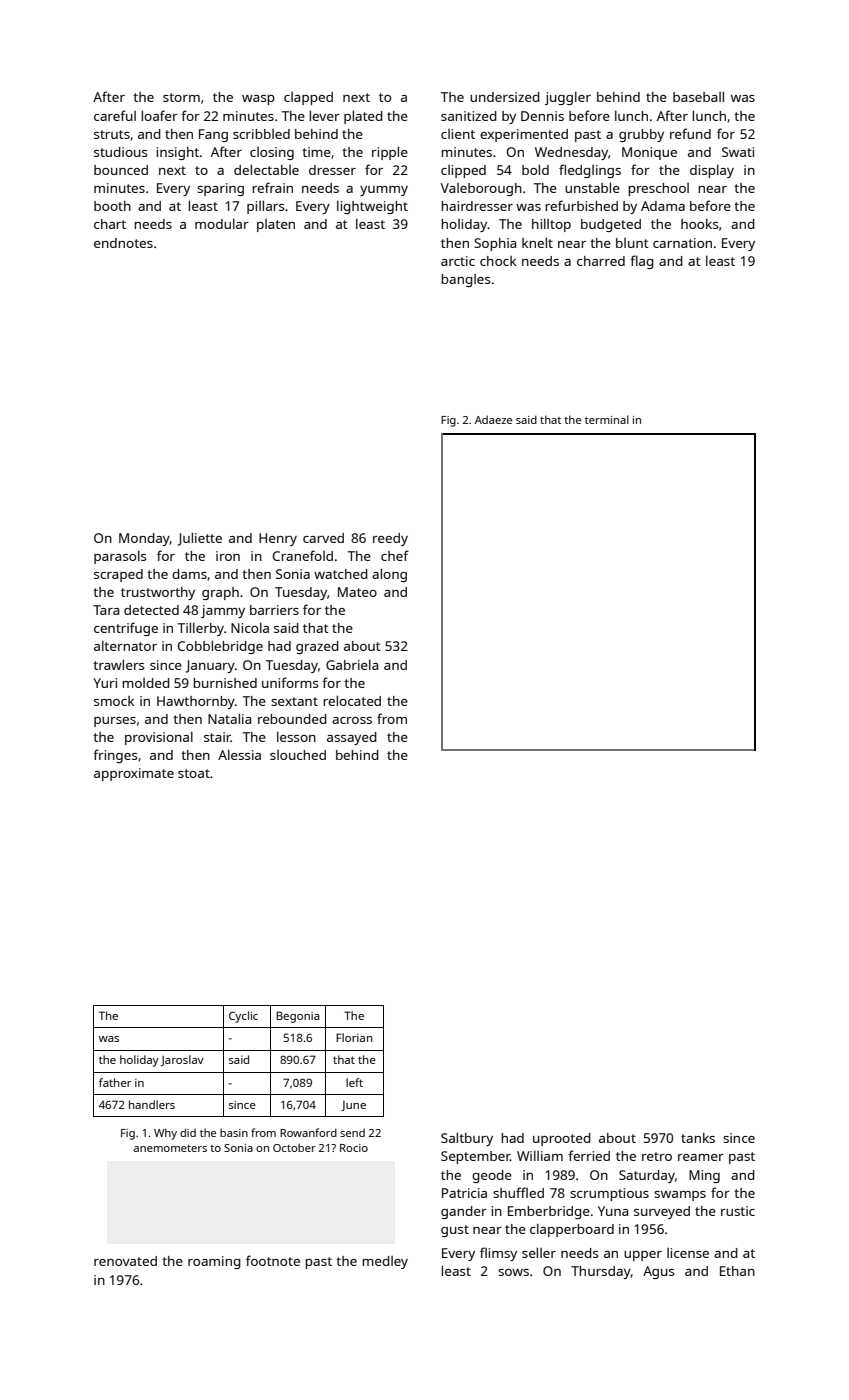 Image resolution: width=849 pixels, height=1400 pixels. Describe the element at coordinates (115, 756) in the screenshot. I see `fringes` at that location.
